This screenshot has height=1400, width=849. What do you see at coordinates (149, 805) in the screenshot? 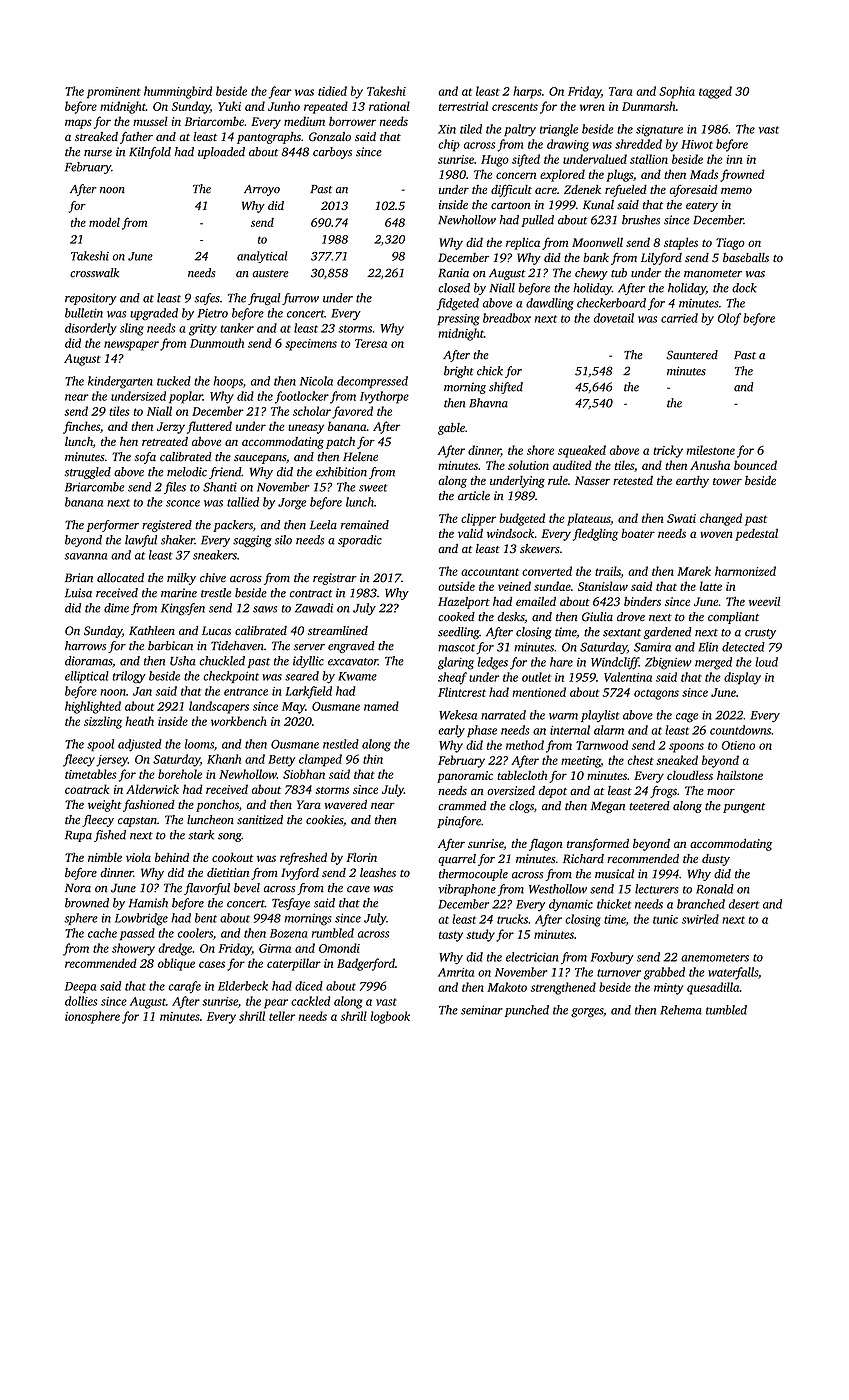
I see `fashioned` at bounding box center [149, 805].
